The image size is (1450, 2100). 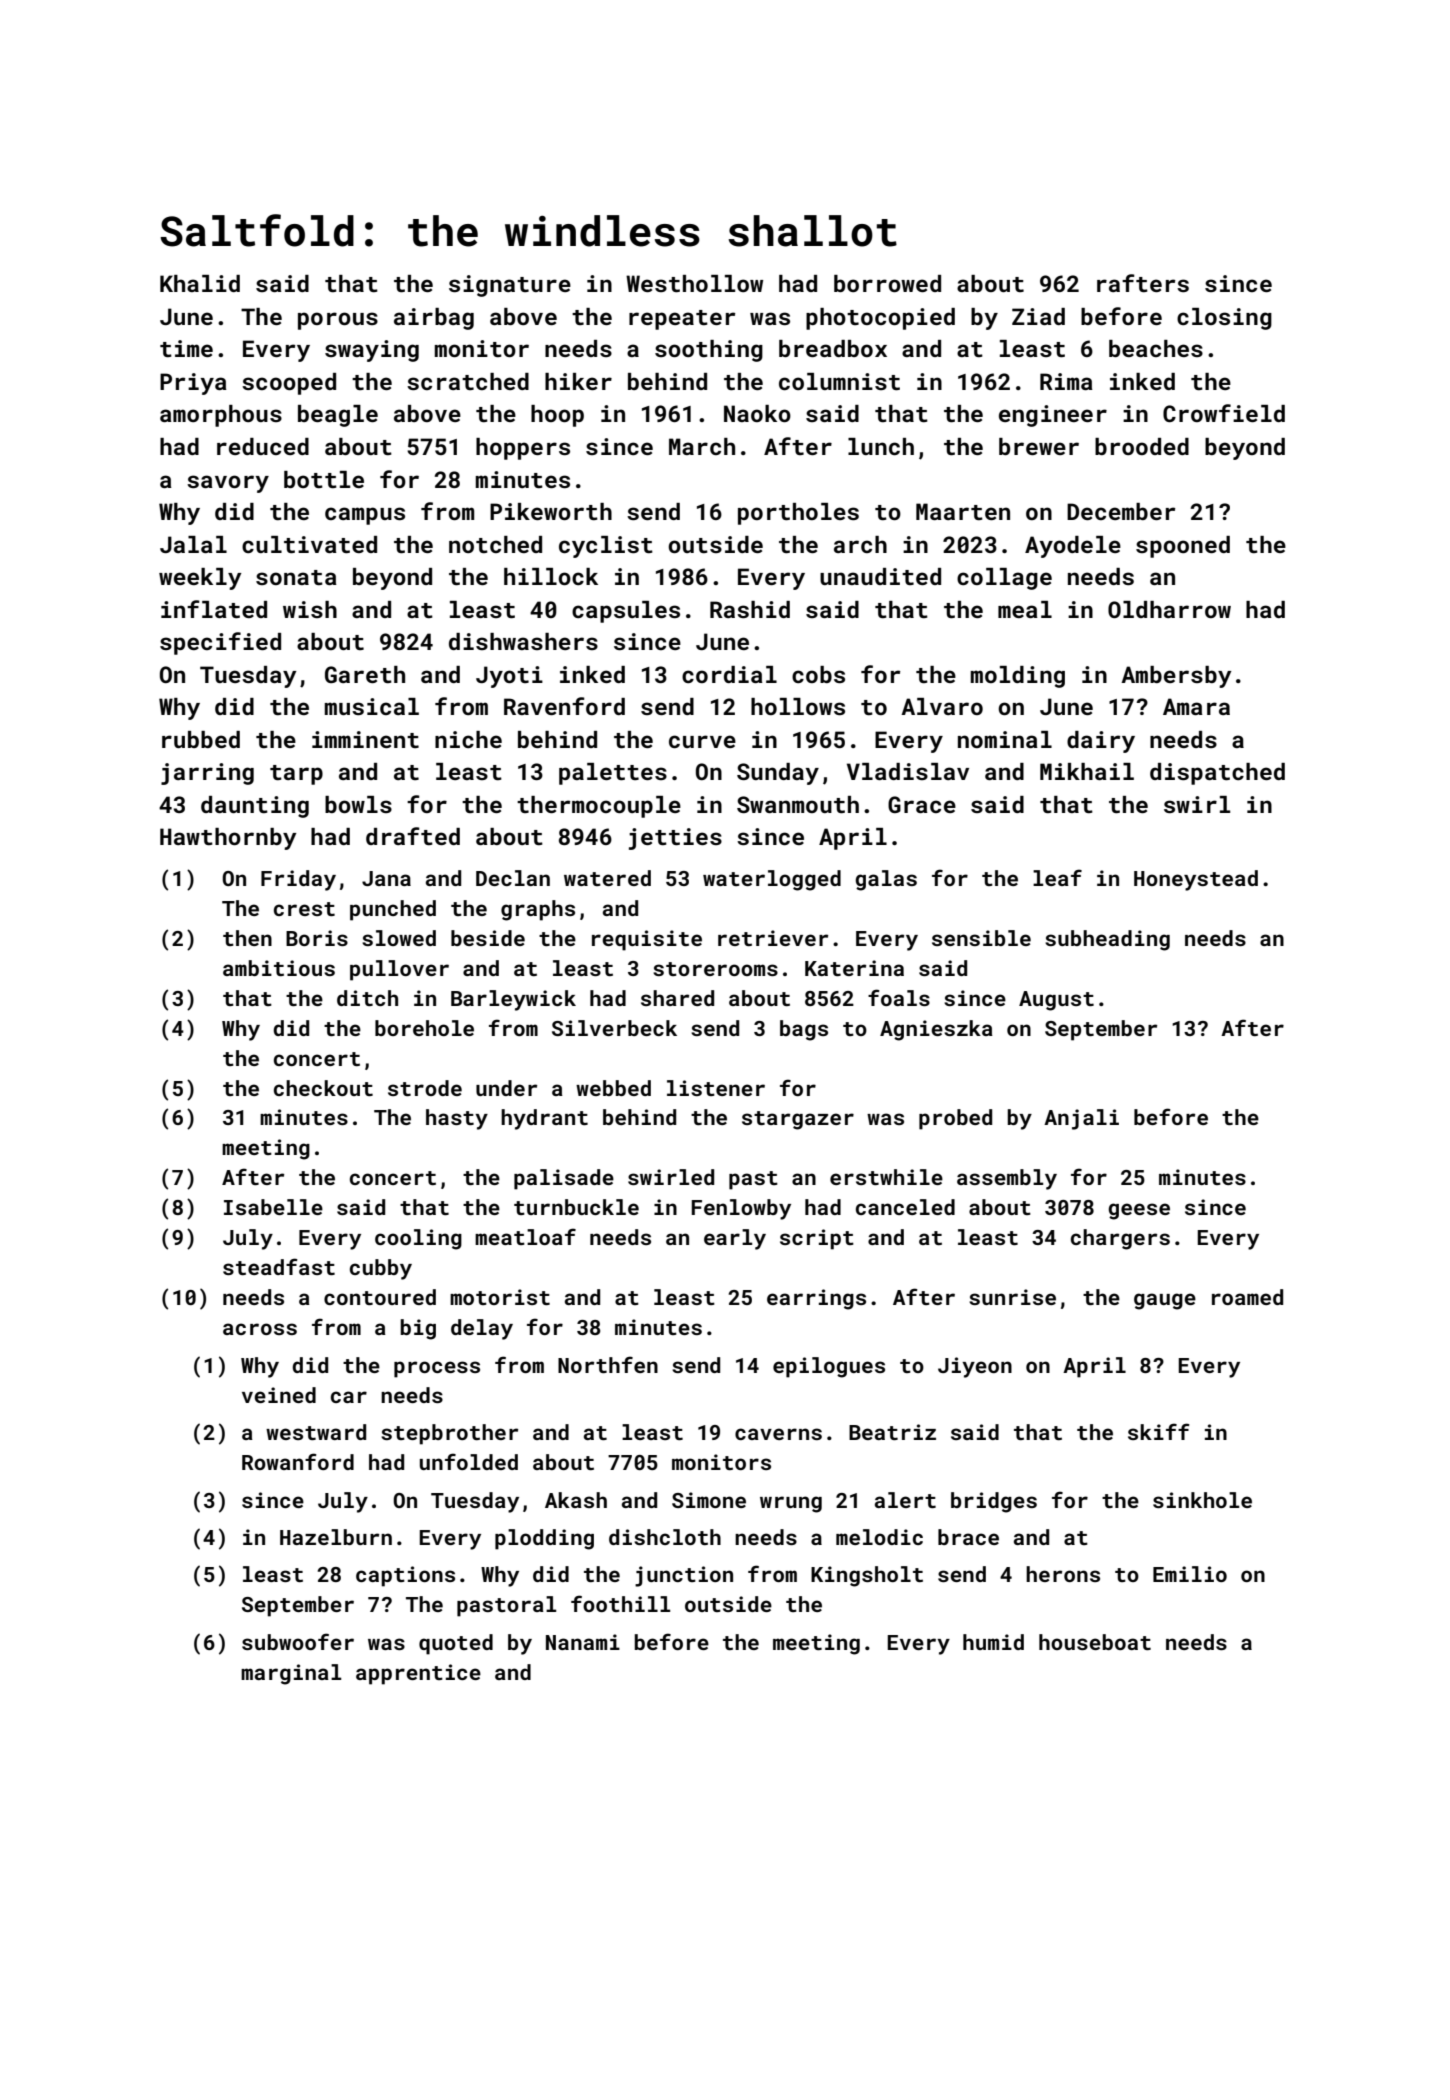 What do you see at coordinates (365, 674) in the document?
I see `Gareth` at bounding box center [365, 674].
